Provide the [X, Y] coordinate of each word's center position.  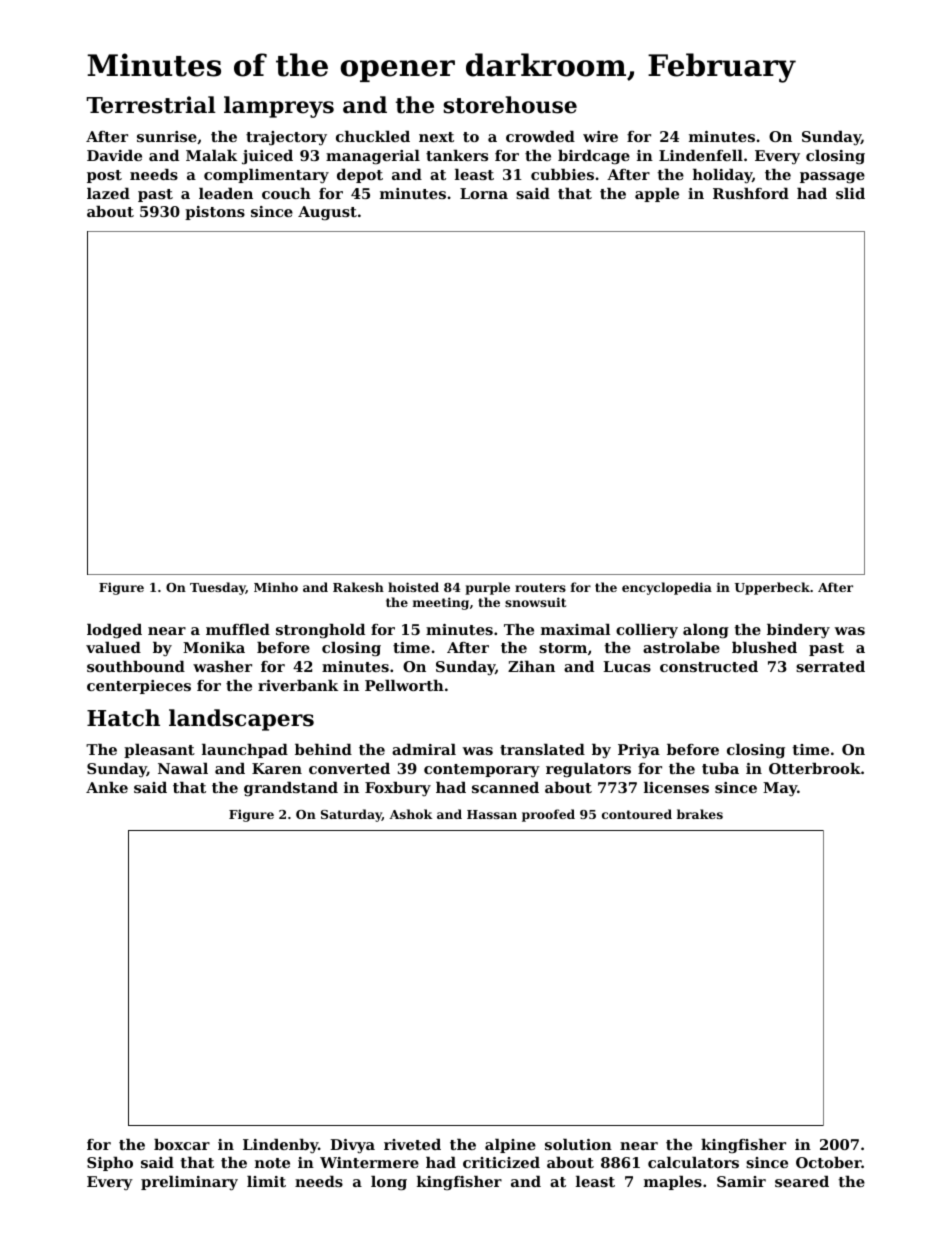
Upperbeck [772, 588]
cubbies [562, 174]
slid [850, 193]
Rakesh [358, 587]
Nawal [183, 768]
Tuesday [218, 588]
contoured [637, 814]
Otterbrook [815, 768]
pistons [215, 213]
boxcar [182, 1144]
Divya [352, 1146]
